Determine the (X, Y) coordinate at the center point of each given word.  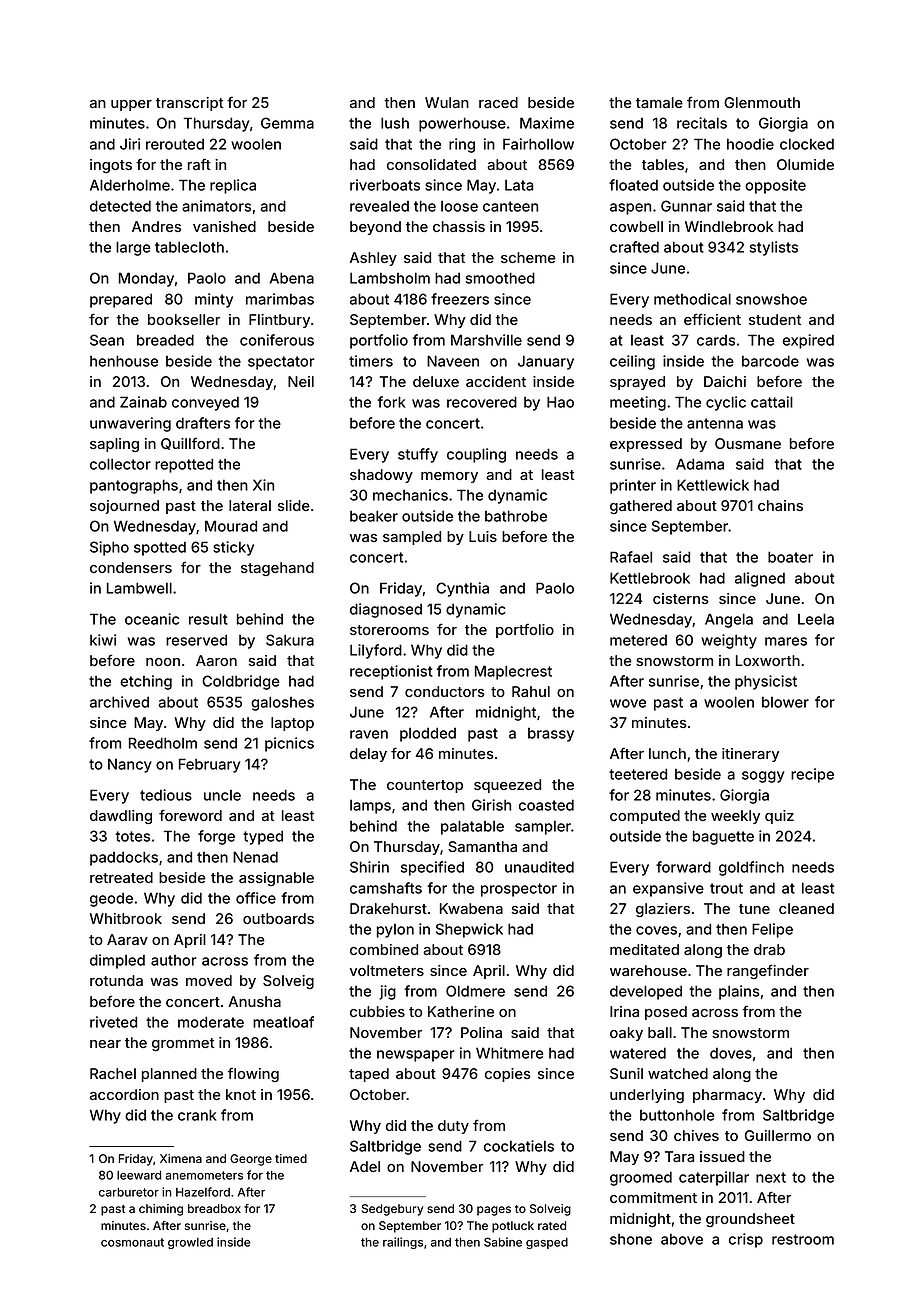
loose (459, 206)
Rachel (113, 1073)
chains (780, 505)
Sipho (109, 548)
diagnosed (386, 610)
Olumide (805, 164)
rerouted (175, 144)
